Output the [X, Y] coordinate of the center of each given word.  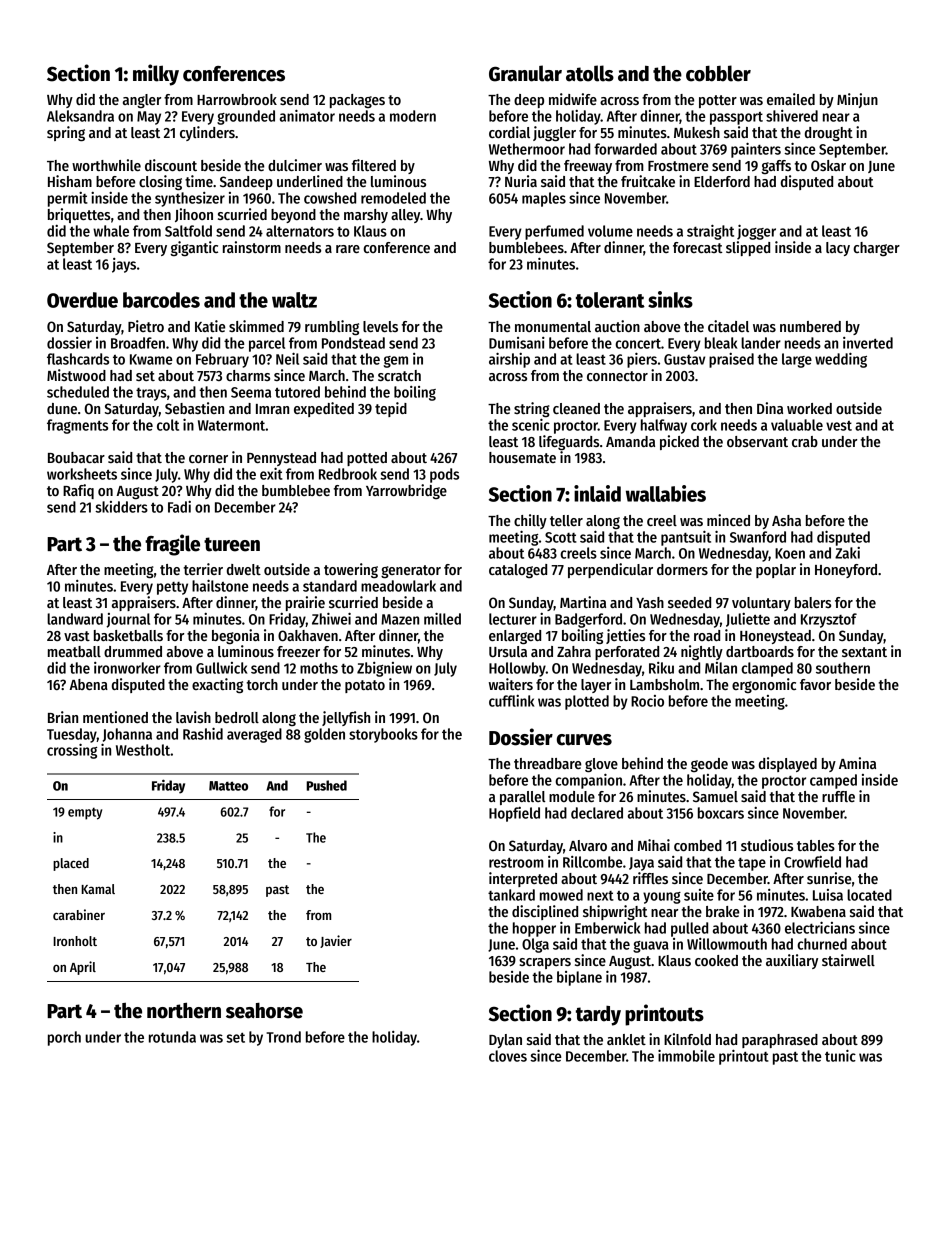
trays [151, 394]
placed [71, 864]
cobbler [718, 73]
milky [156, 75]
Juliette [748, 620]
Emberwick [608, 928]
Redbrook [348, 474]
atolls [590, 73]
